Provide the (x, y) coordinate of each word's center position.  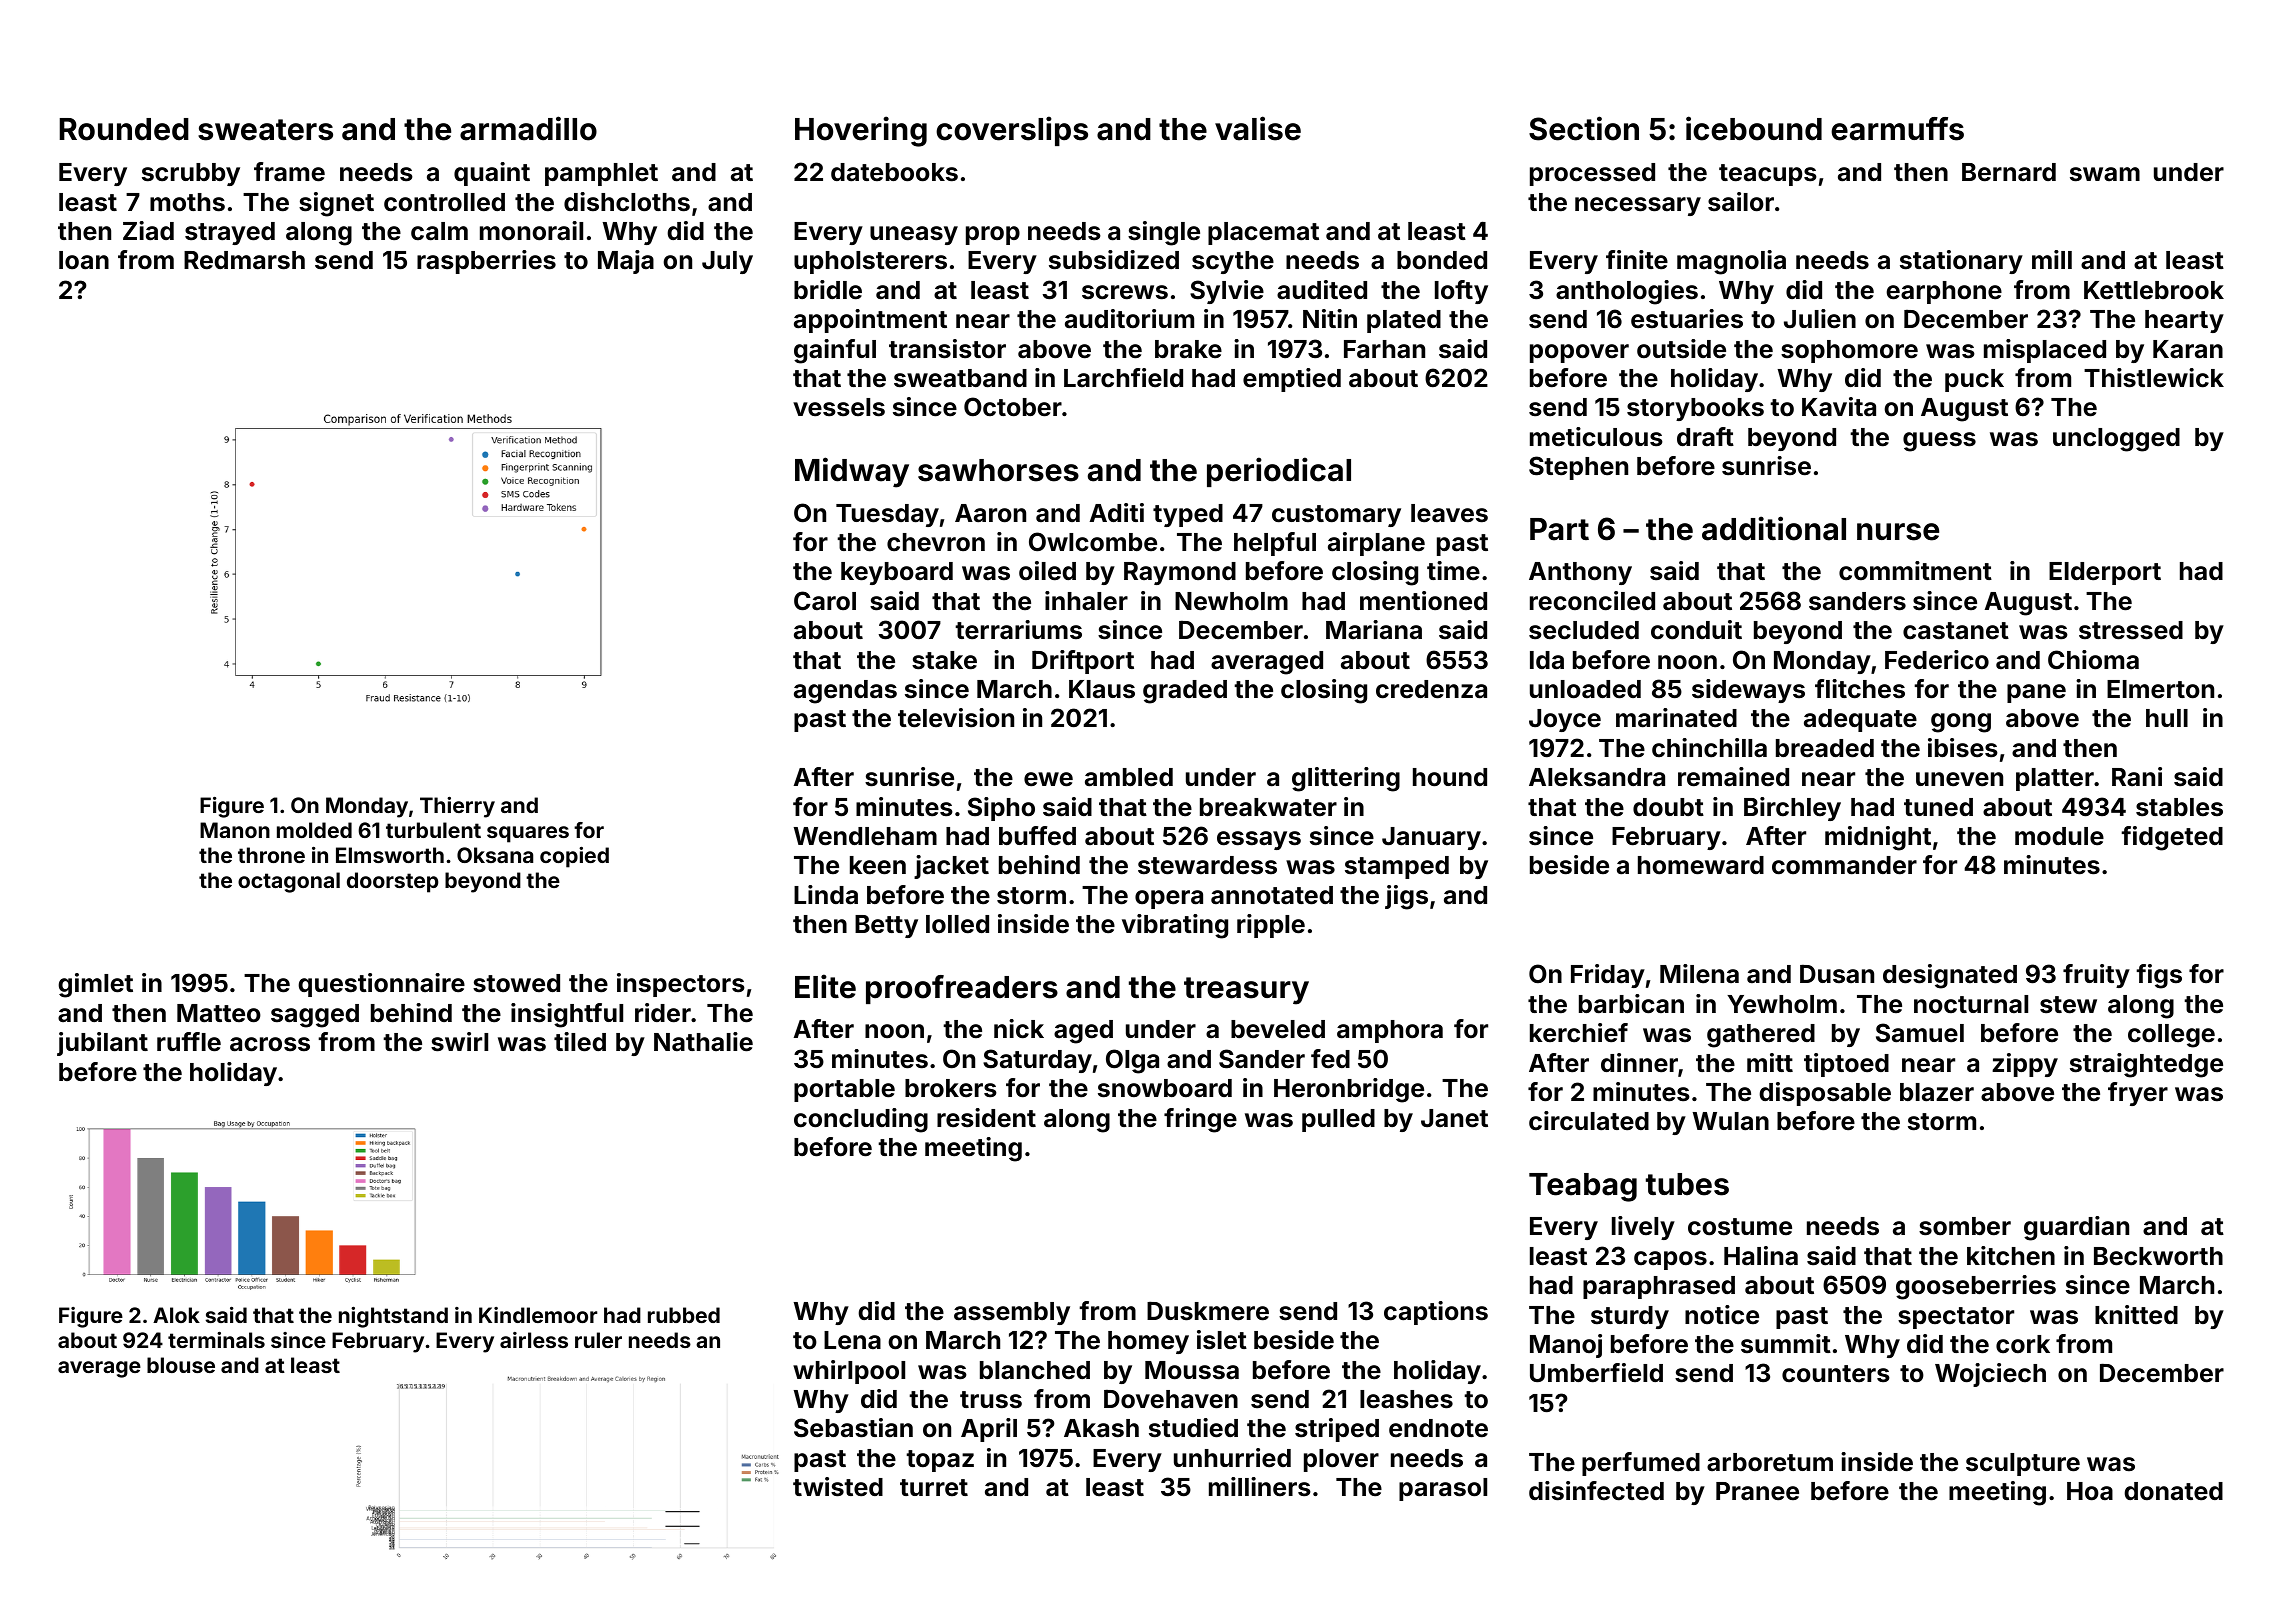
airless (534, 1340)
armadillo (528, 128)
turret (934, 1487)
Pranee (1757, 1491)
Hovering (861, 131)
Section (1584, 128)
